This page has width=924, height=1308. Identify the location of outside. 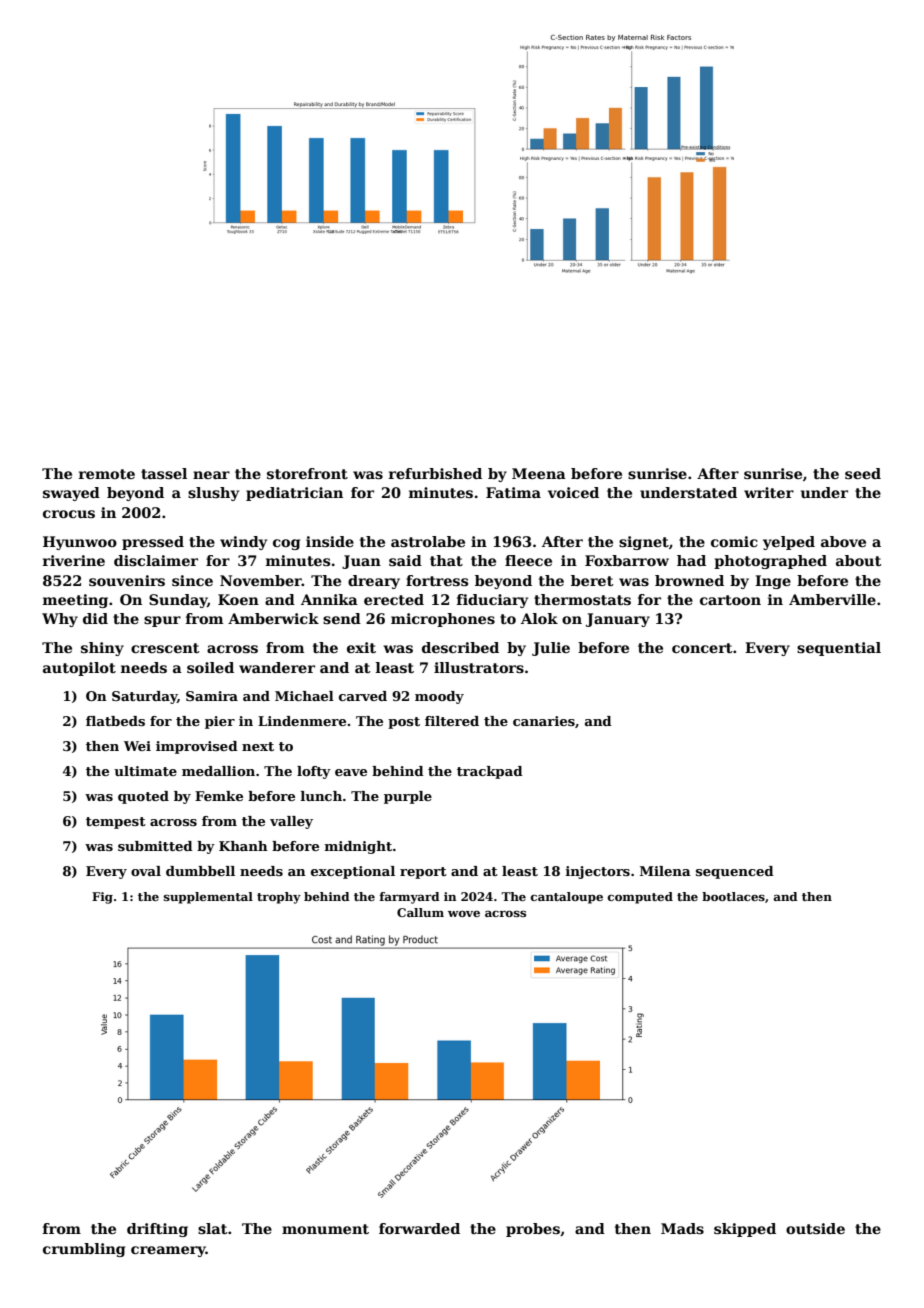
(815, 1228).
